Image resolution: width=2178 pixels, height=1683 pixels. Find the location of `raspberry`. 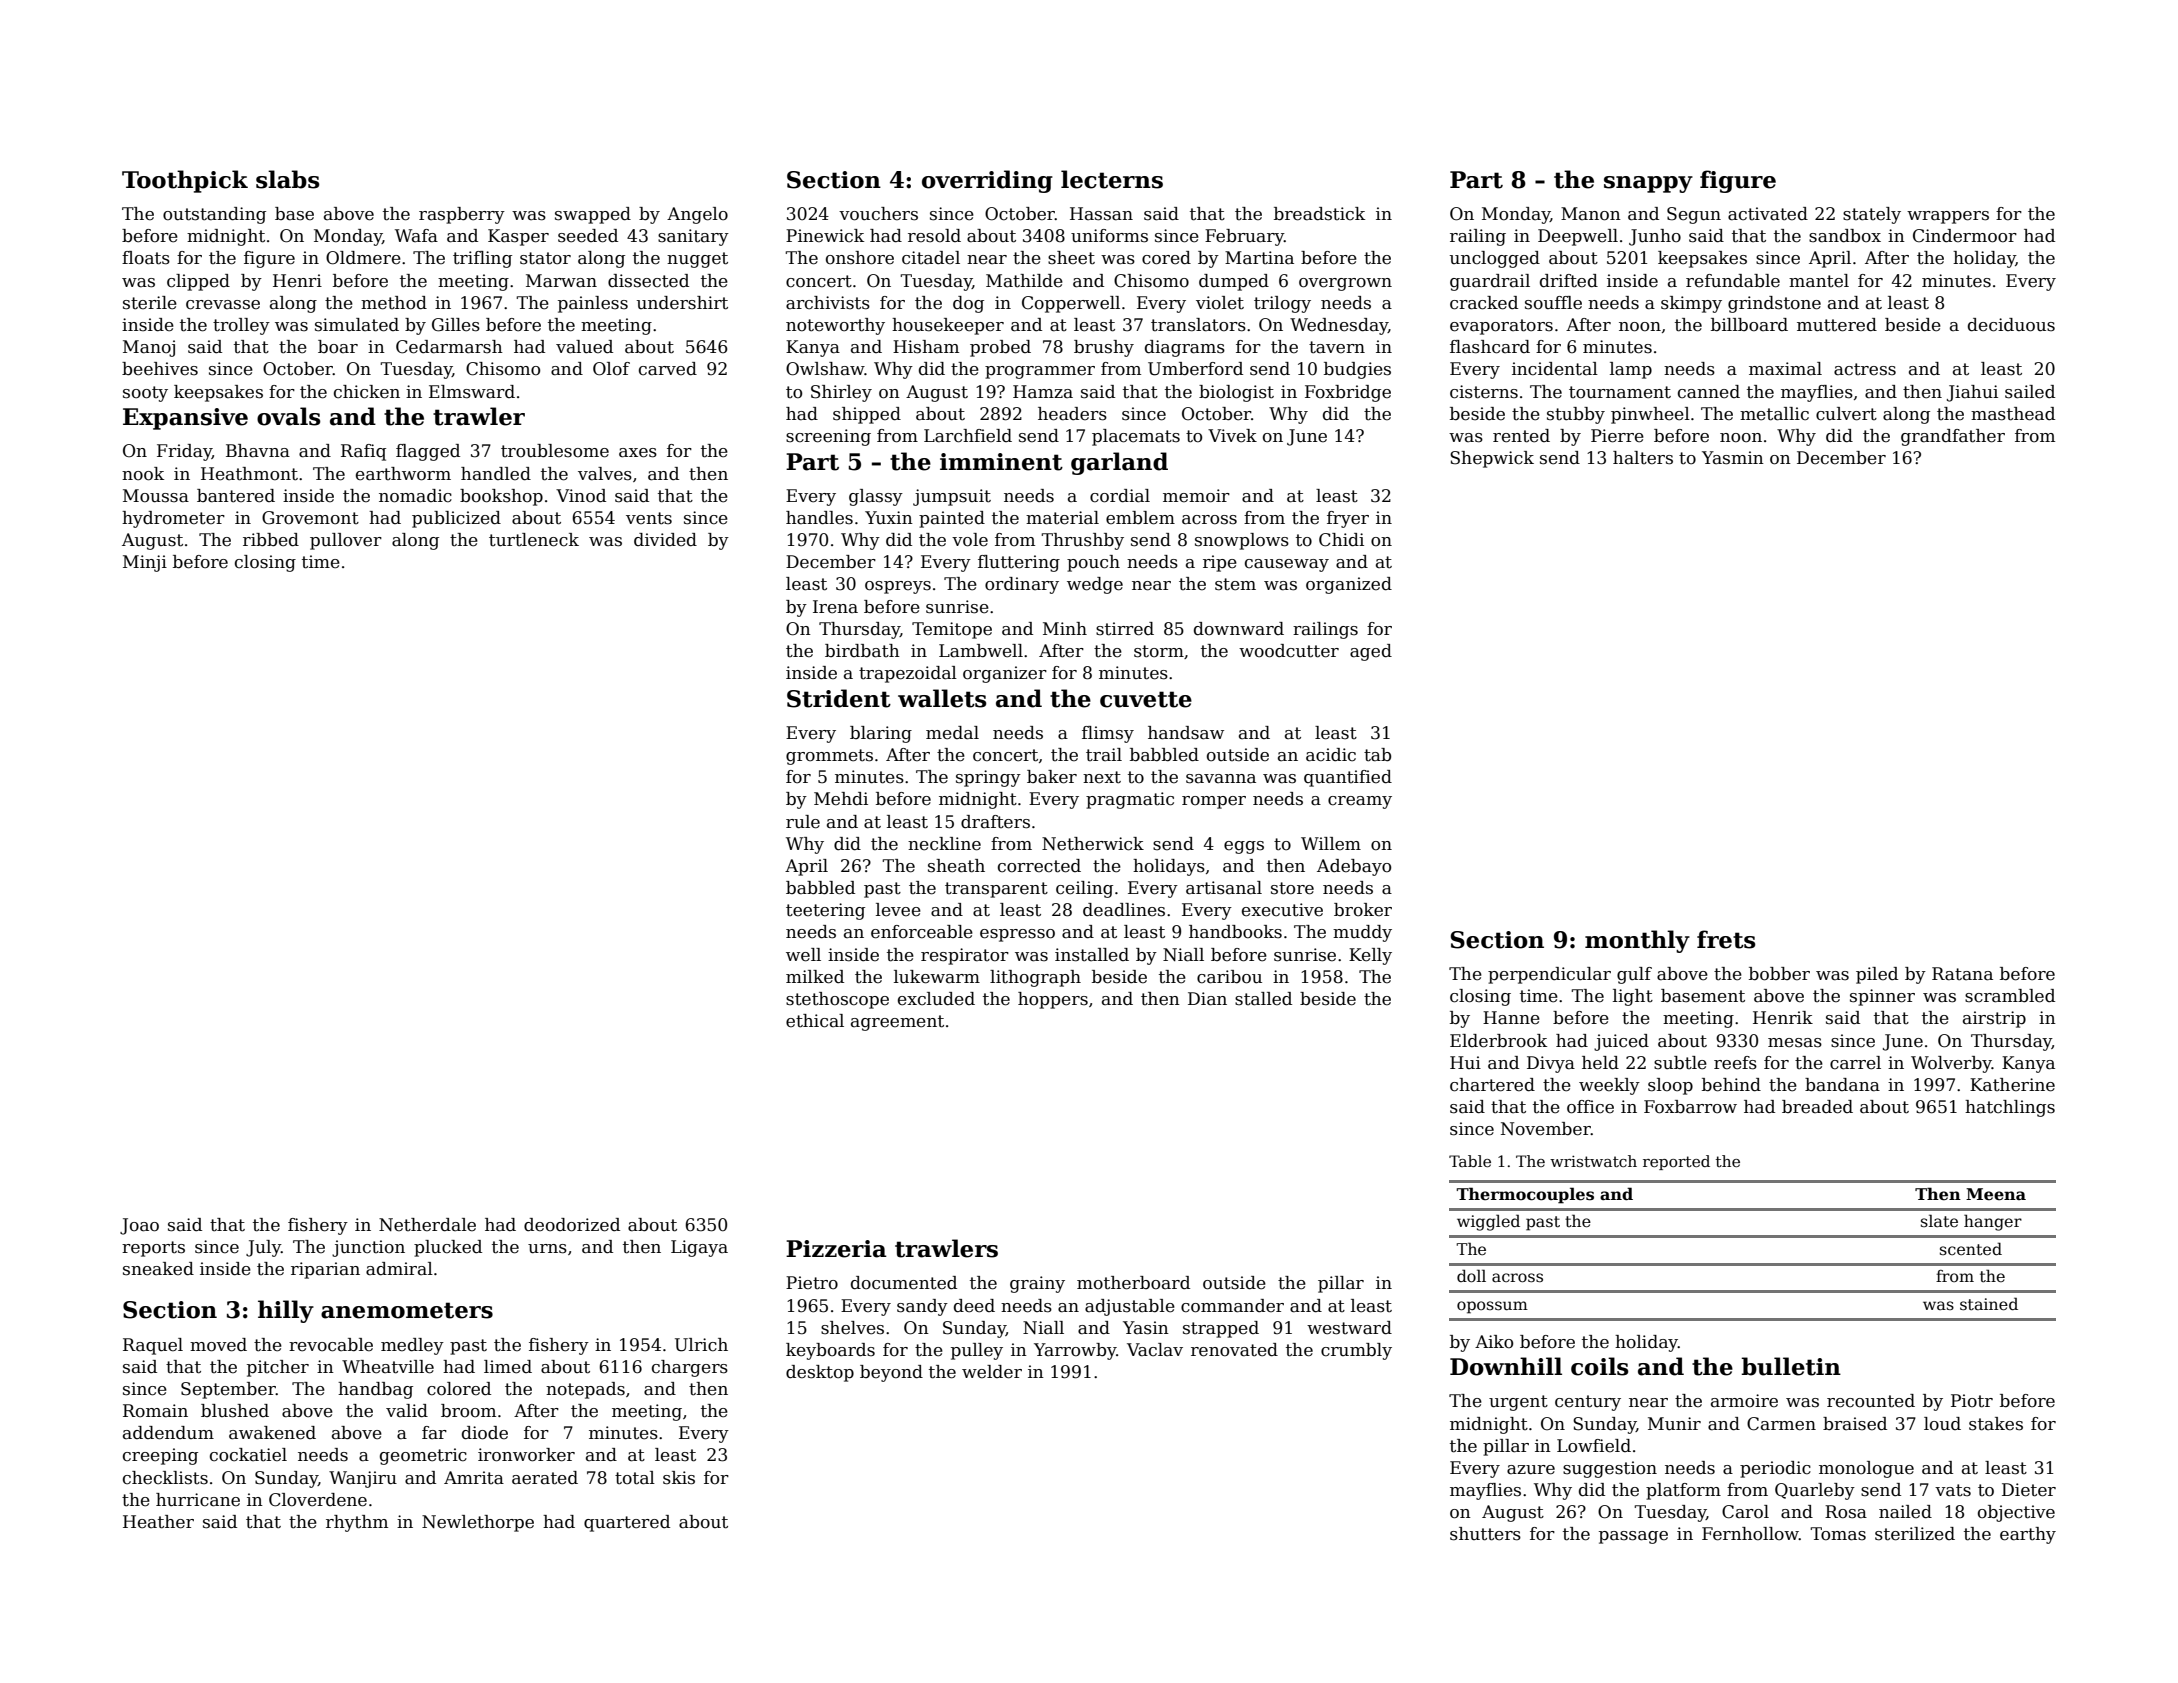

raspberry is located at coordinates (462, 215).
